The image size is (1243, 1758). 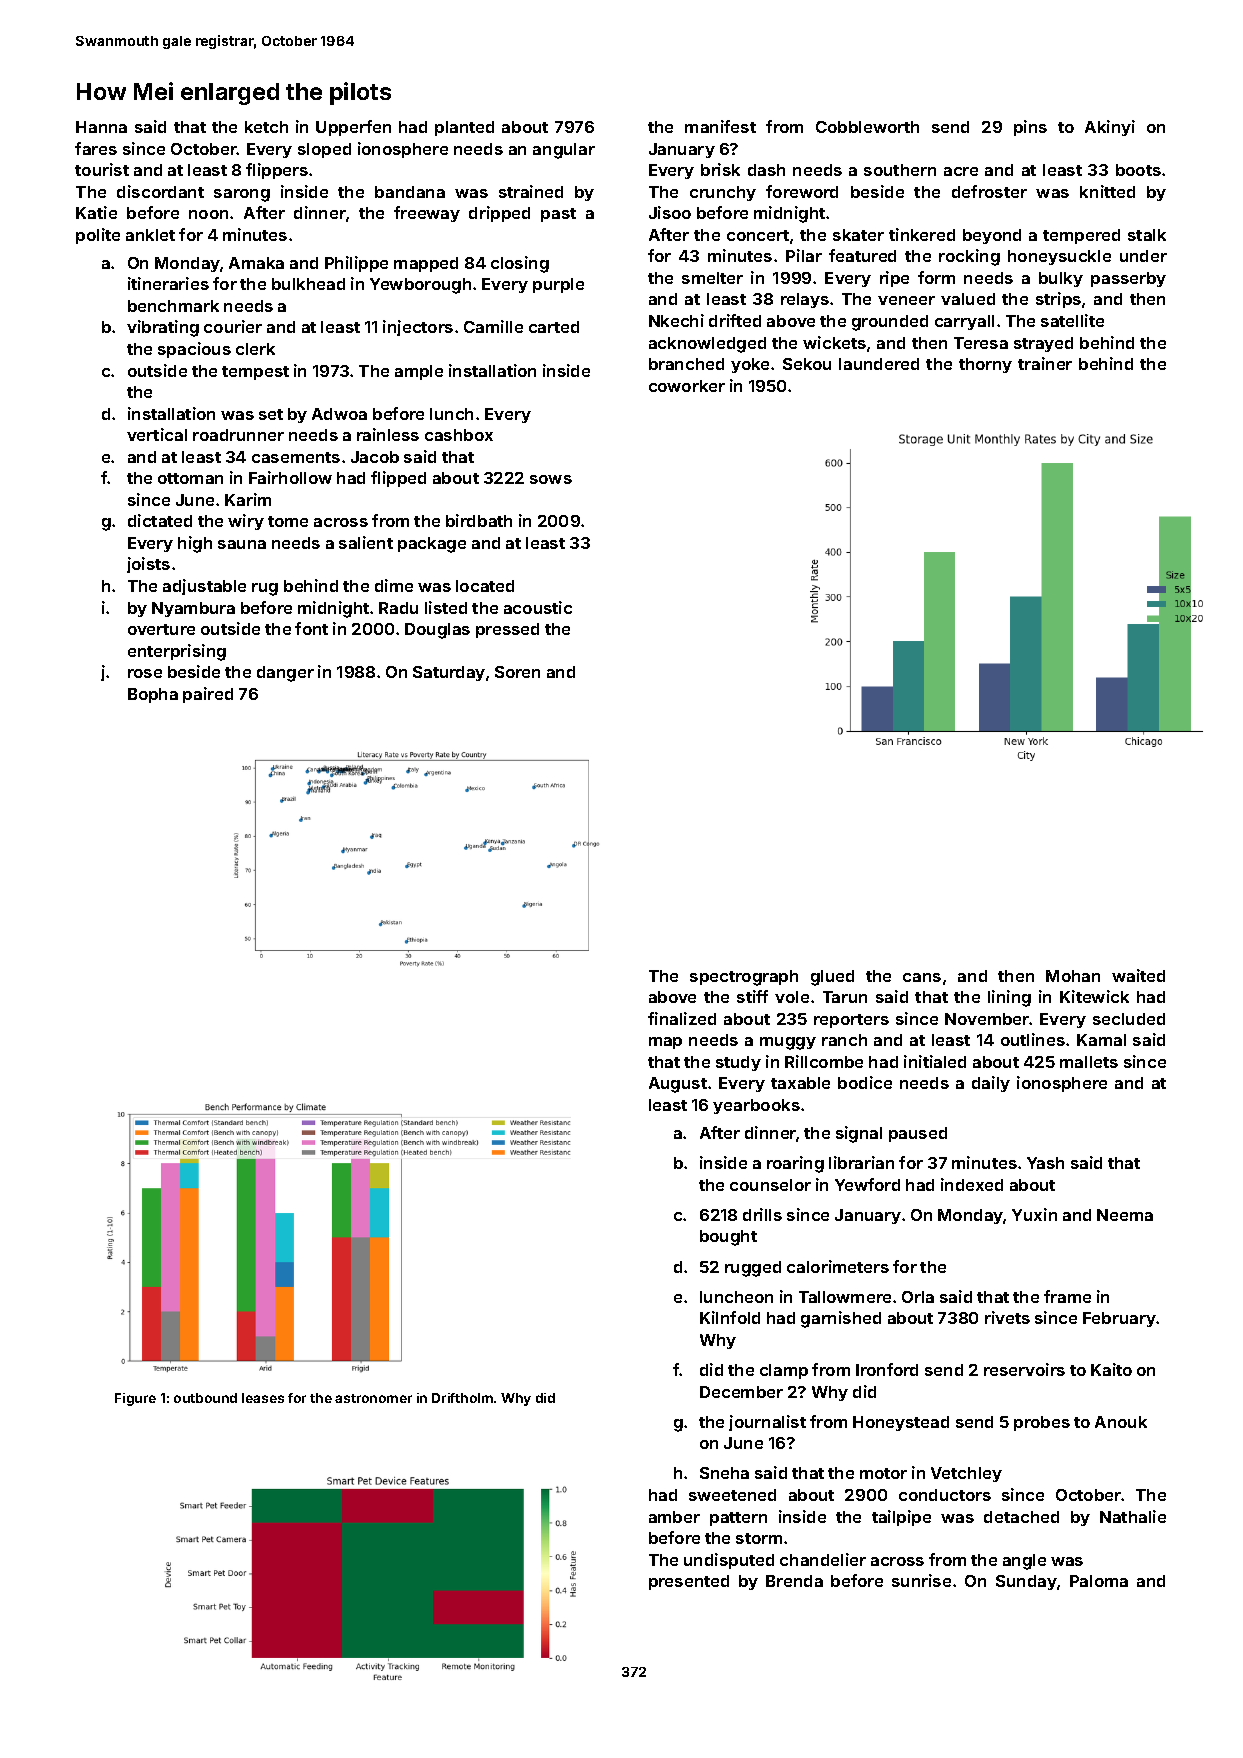 I want to click on Yewborough, so click(x=420, y=286).
